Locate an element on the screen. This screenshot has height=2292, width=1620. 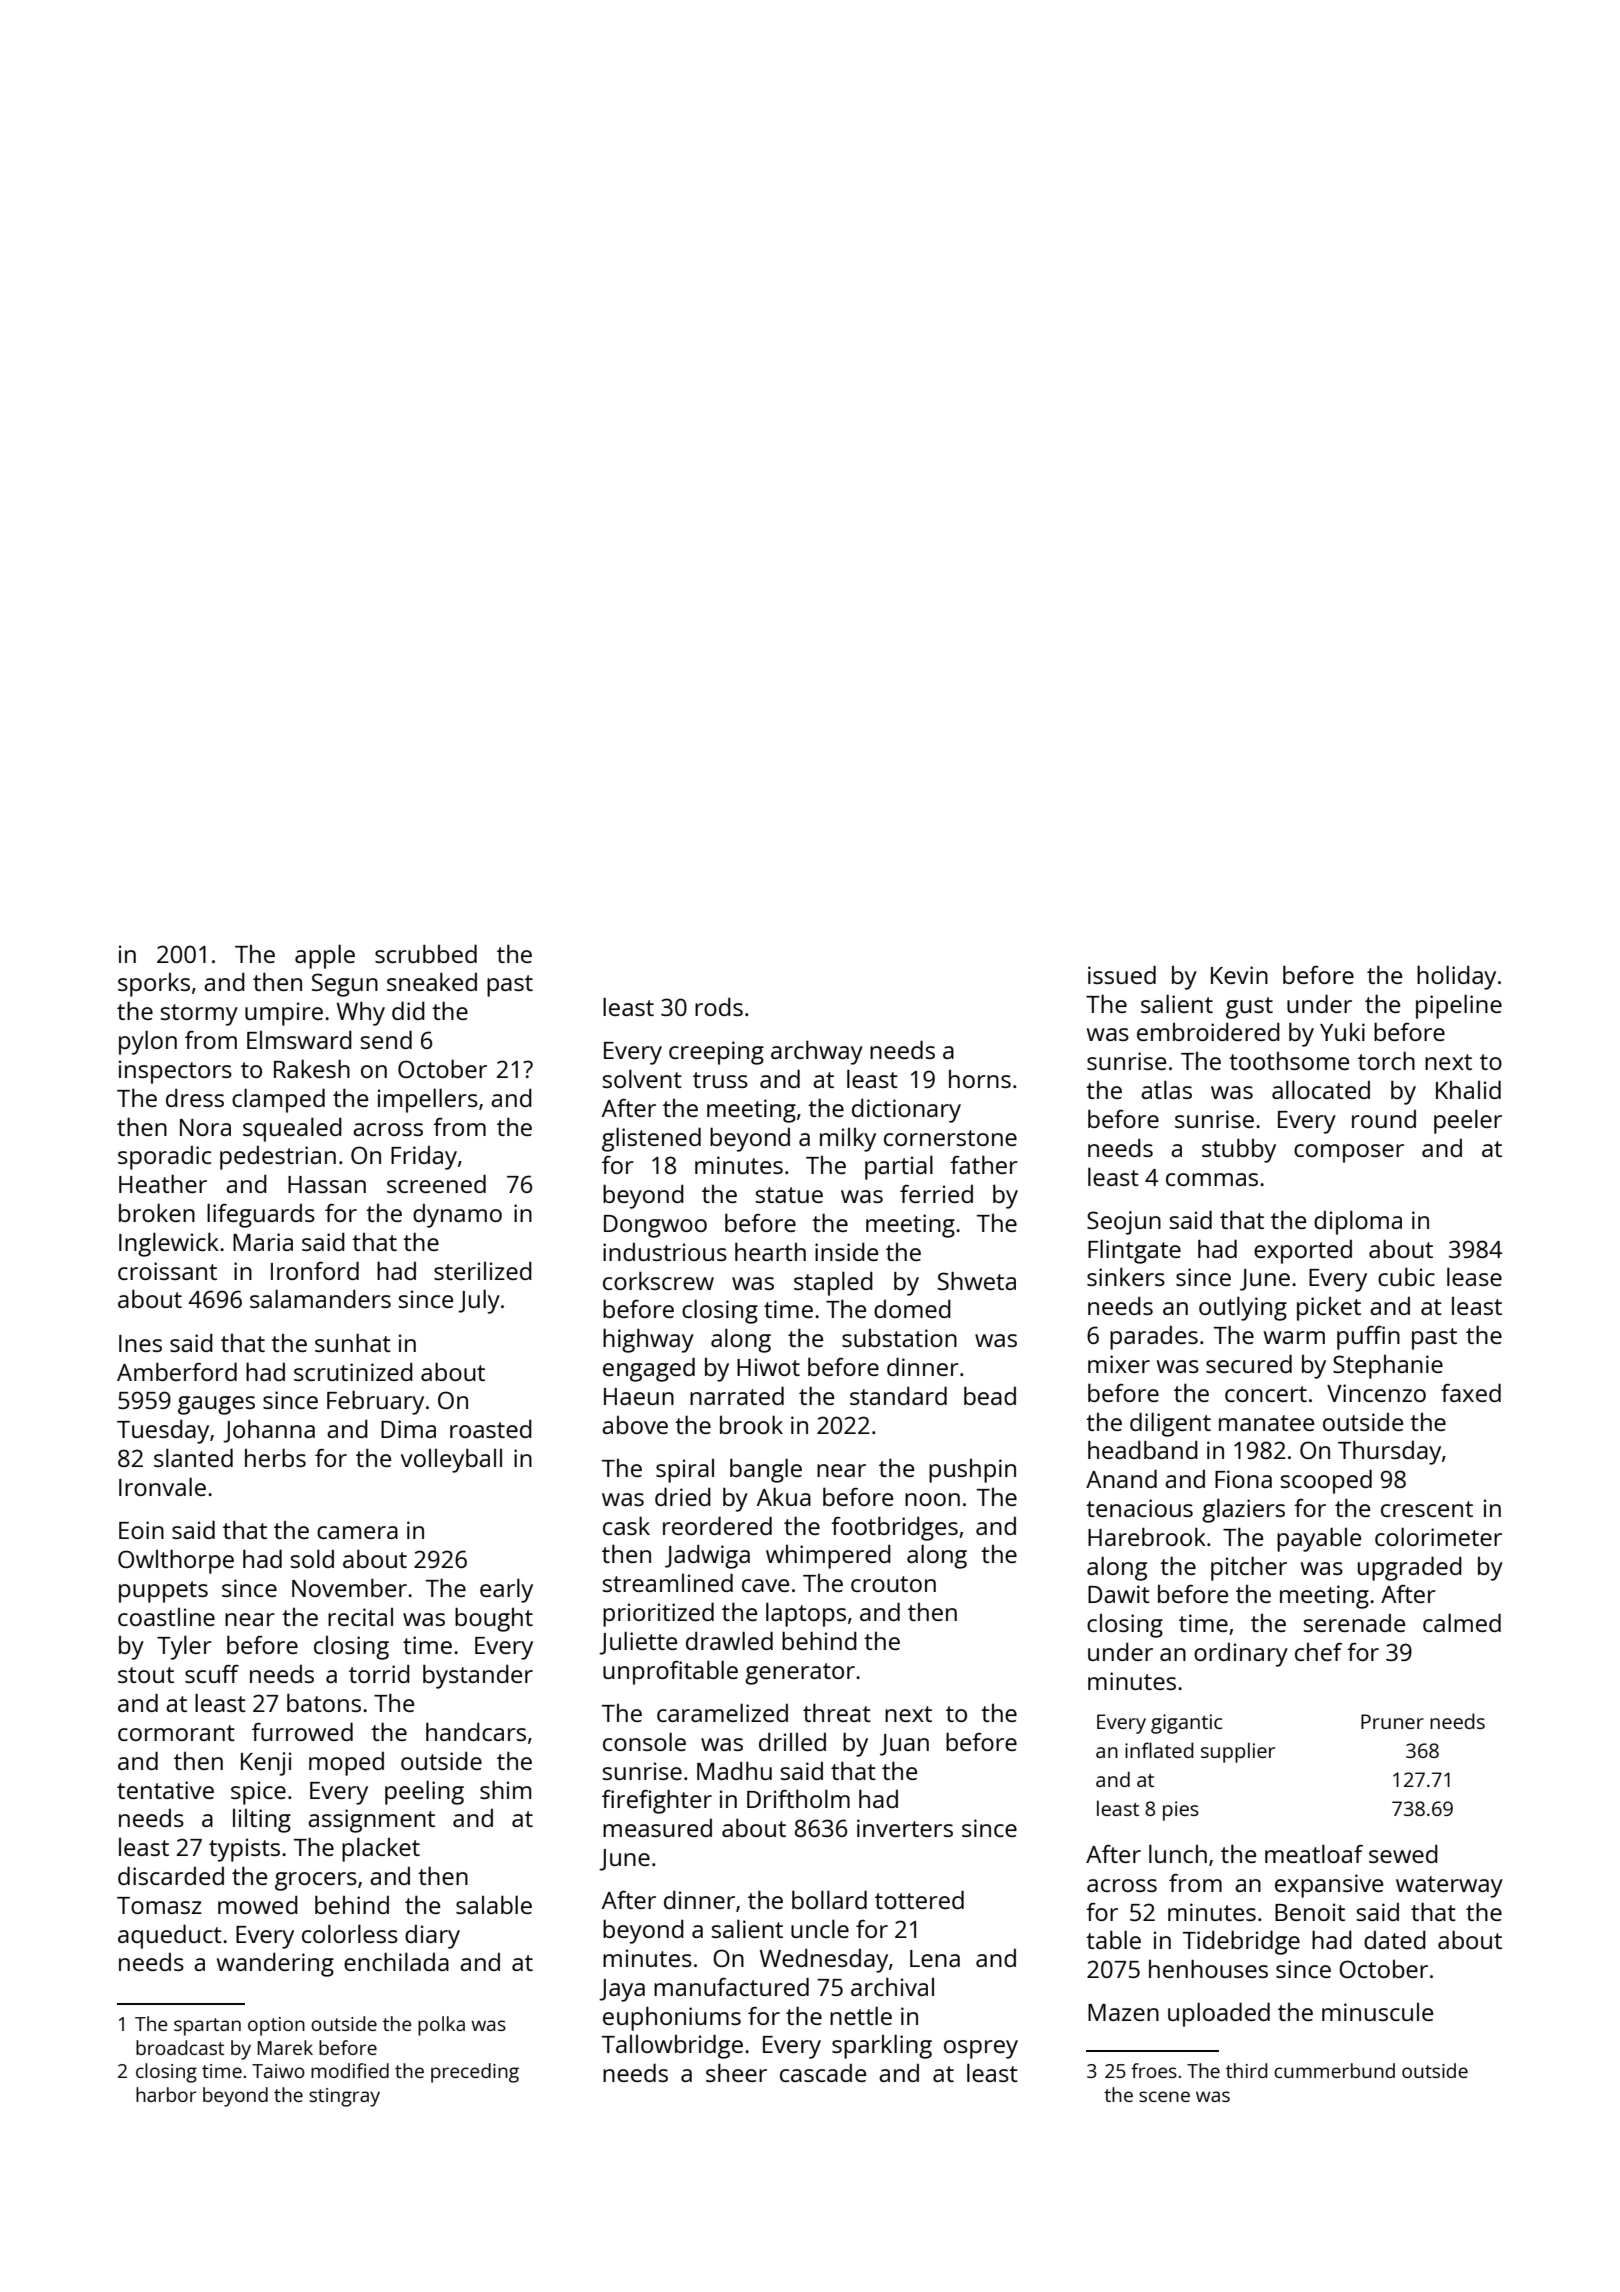
bollard is located at coordinates (829, 1899).
